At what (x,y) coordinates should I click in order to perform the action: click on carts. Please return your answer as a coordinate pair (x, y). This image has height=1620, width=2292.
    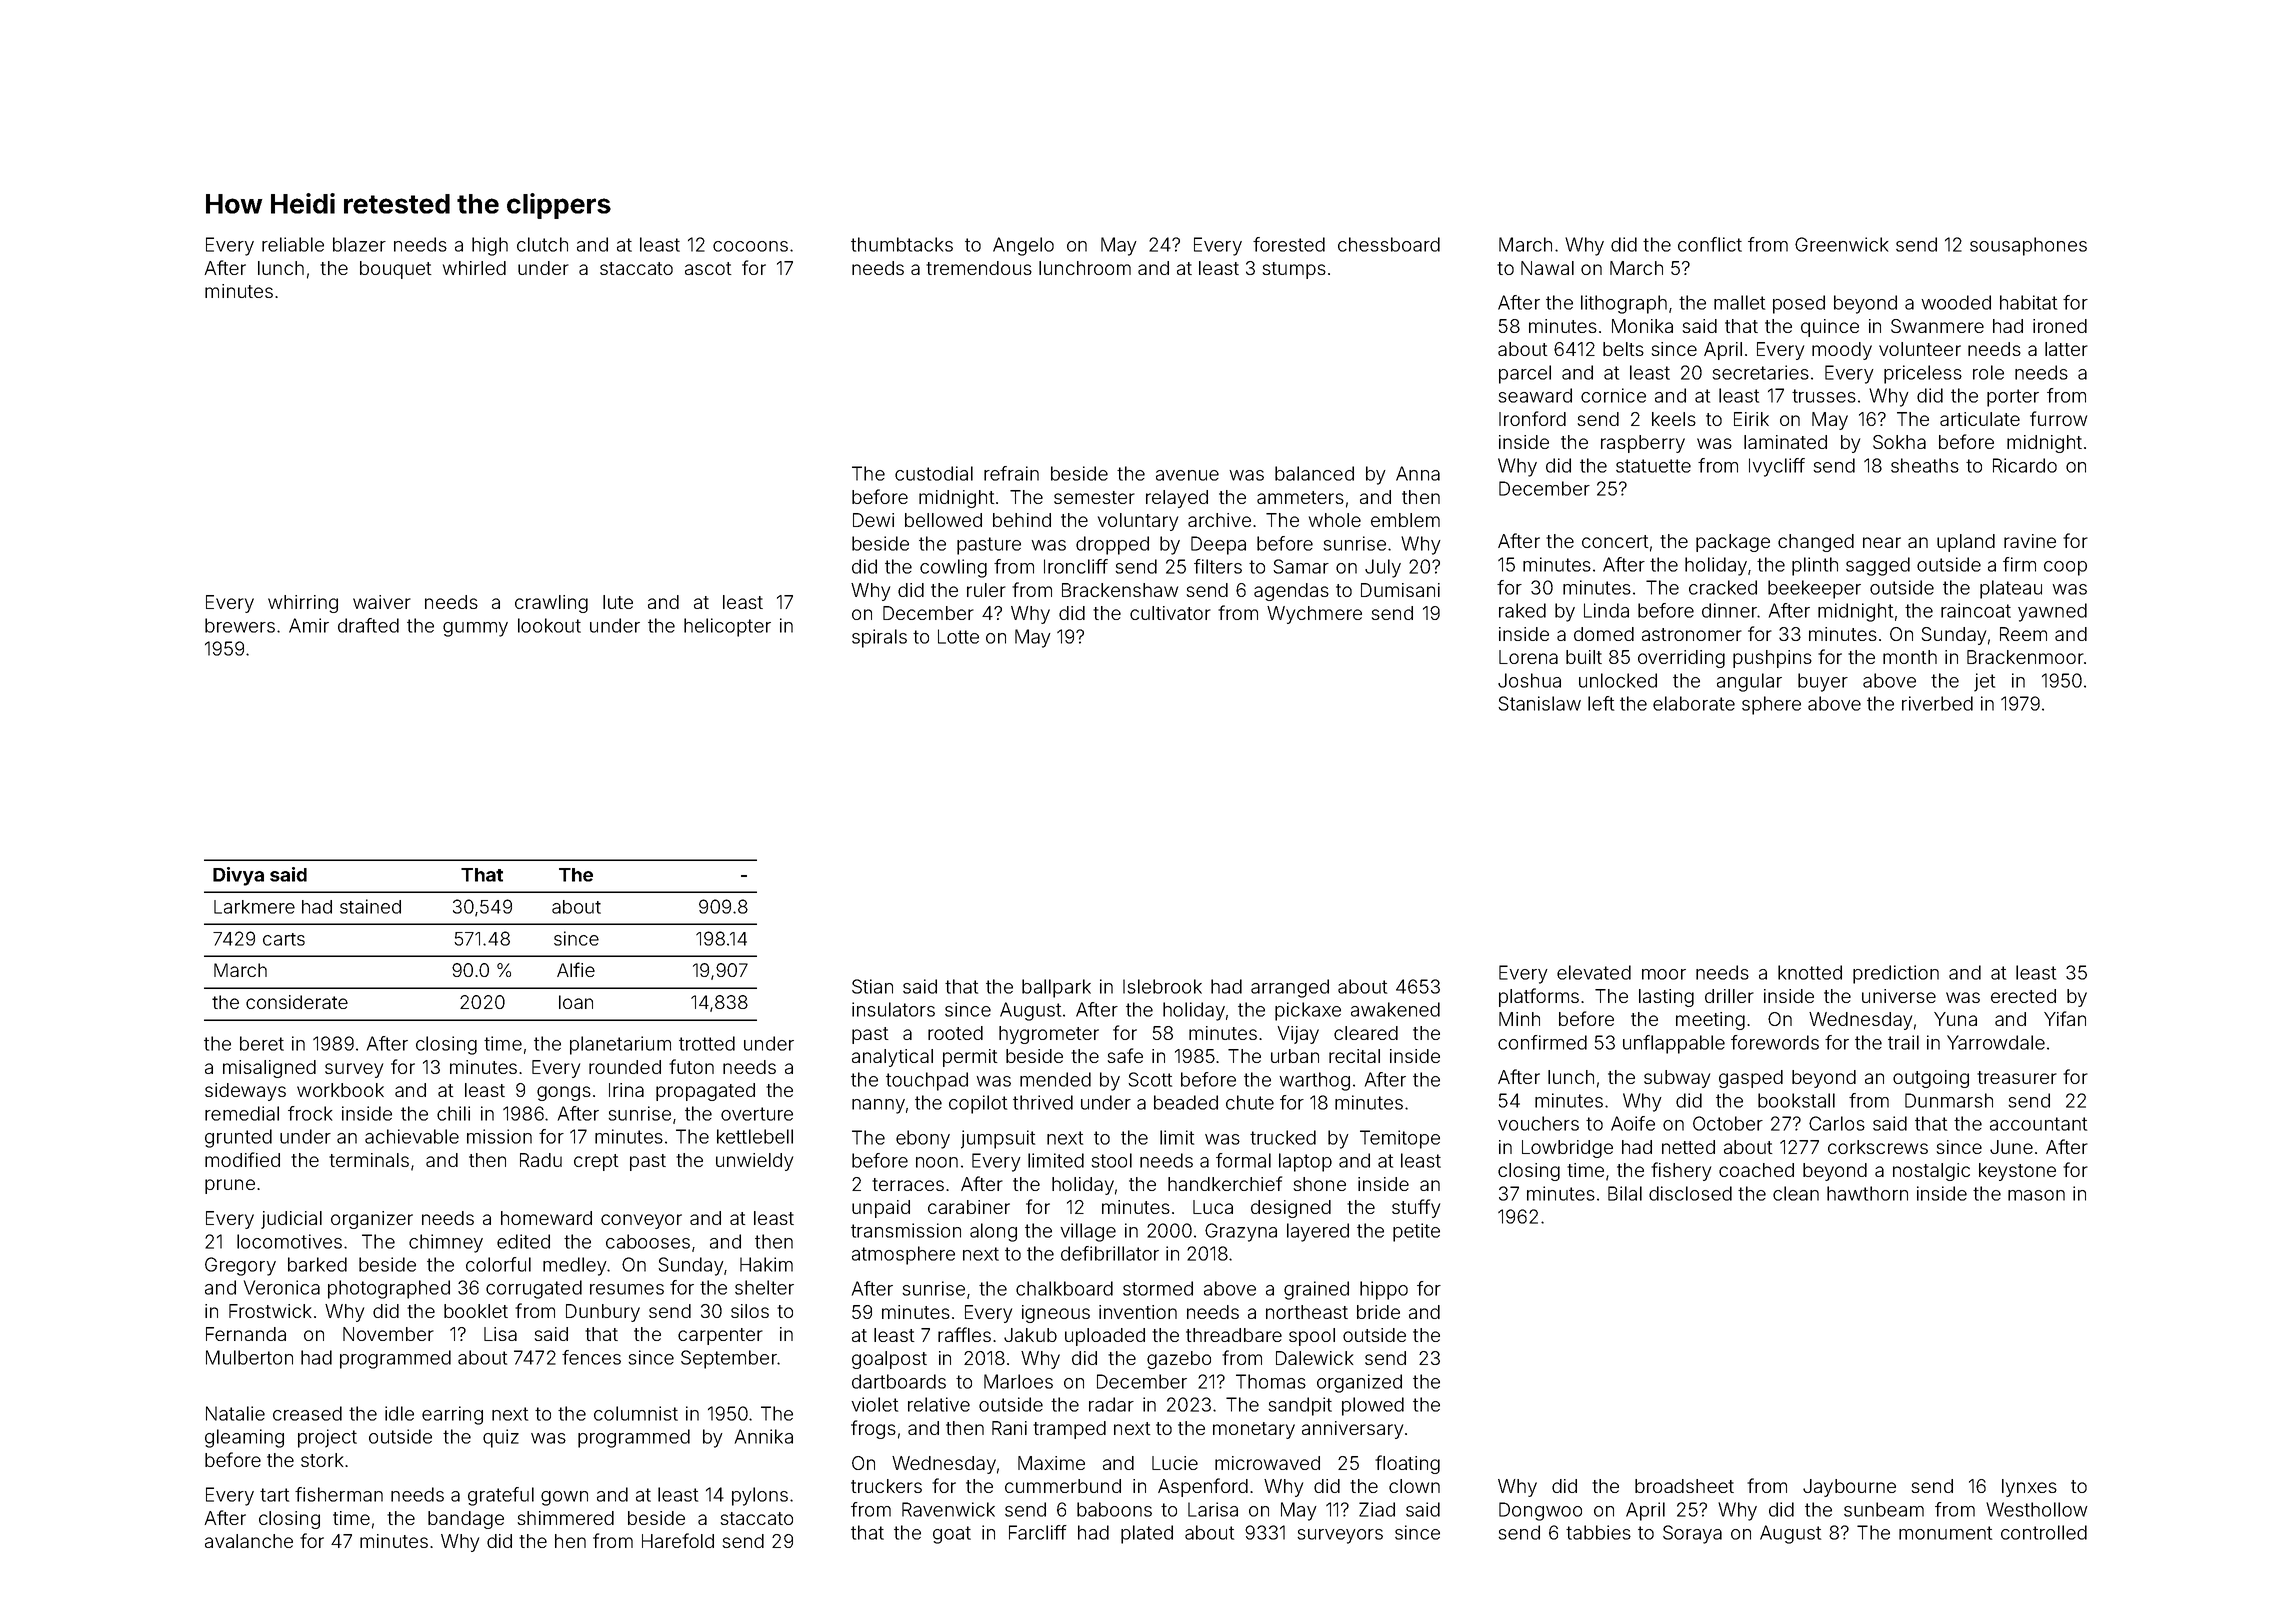
    Looking at the image, I should click on (284, 939).
